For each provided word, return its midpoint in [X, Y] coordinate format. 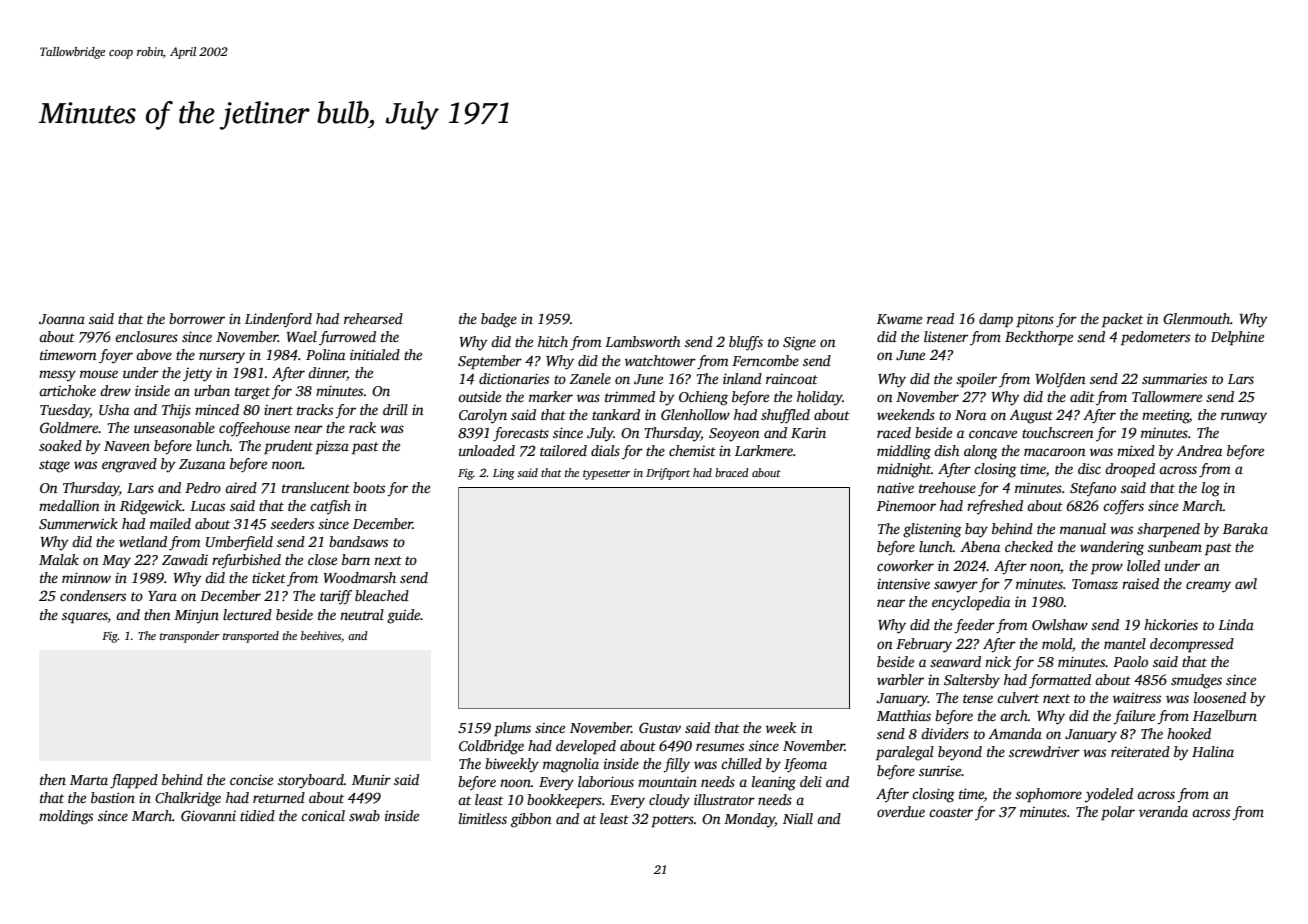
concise [251, 779]
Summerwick [78, 523]
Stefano [1093, 489]
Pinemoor [906, 505]
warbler [900, 679]
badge [499, 320]
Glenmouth [1196, 318]
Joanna [62, 319]
